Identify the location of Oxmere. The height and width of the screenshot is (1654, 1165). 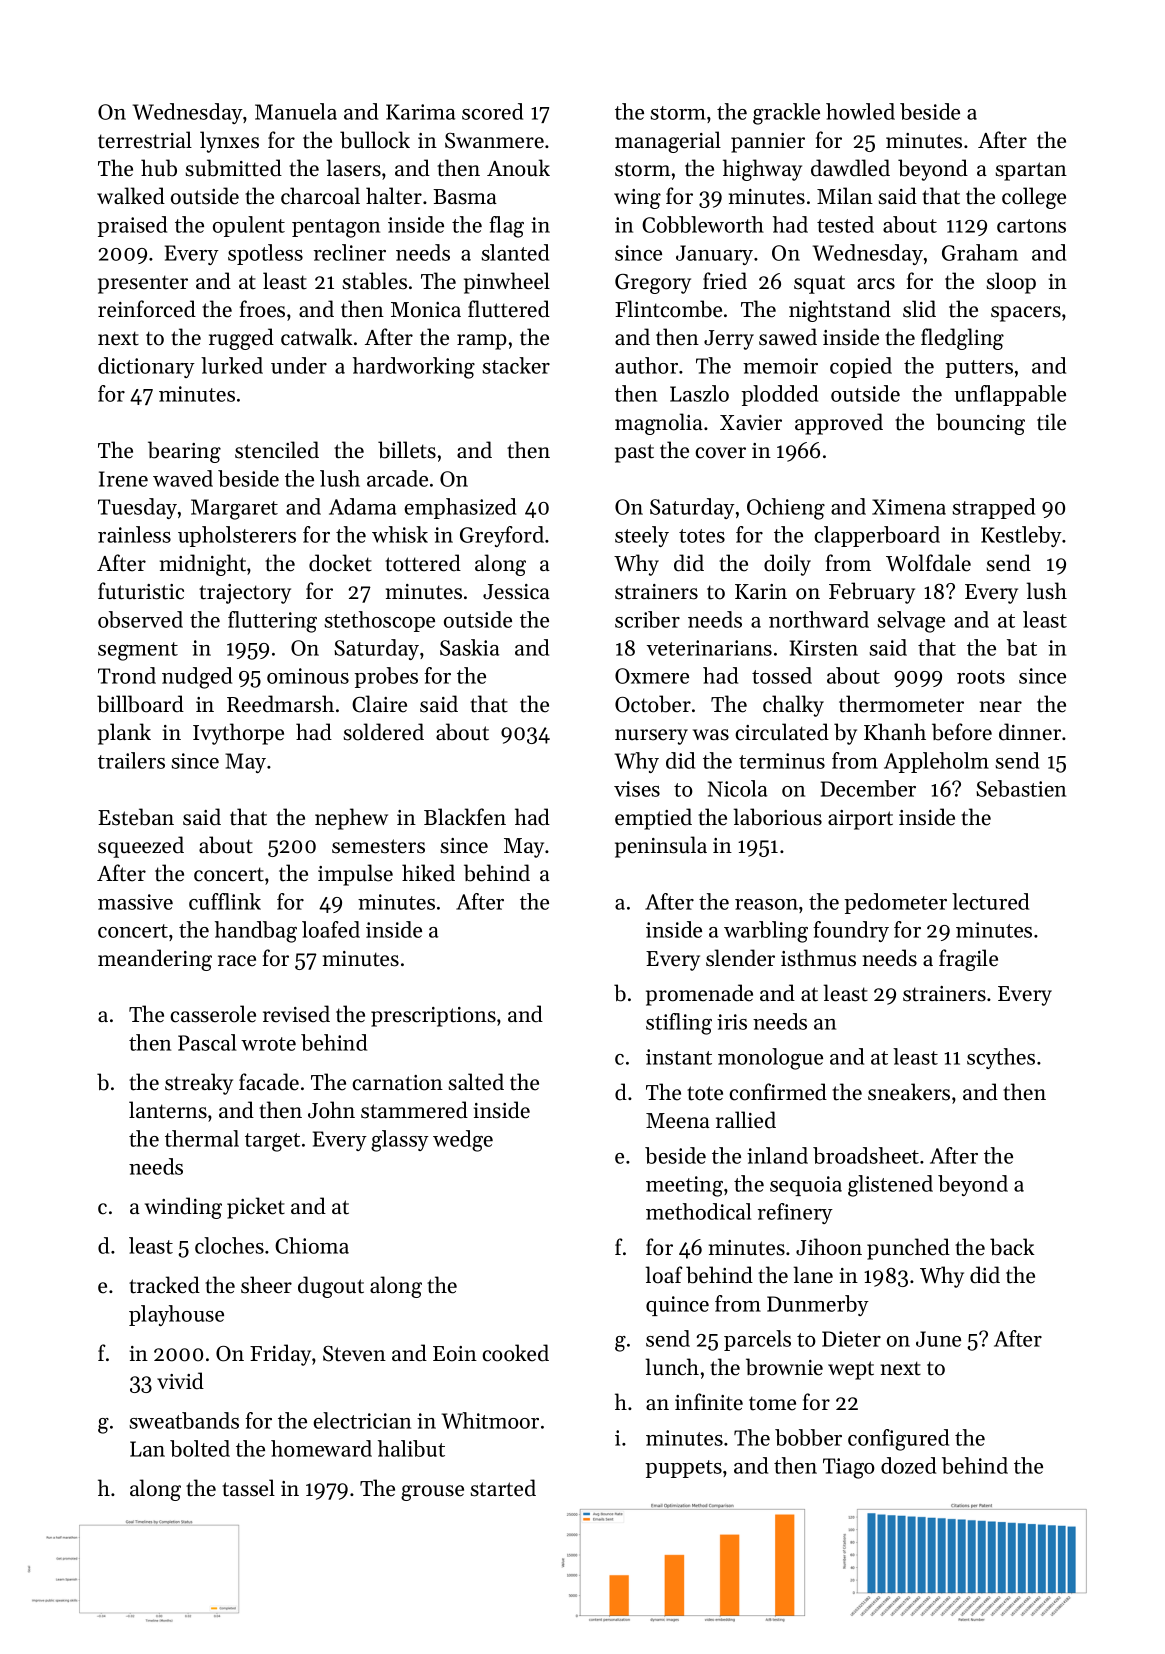
(652, 676).
